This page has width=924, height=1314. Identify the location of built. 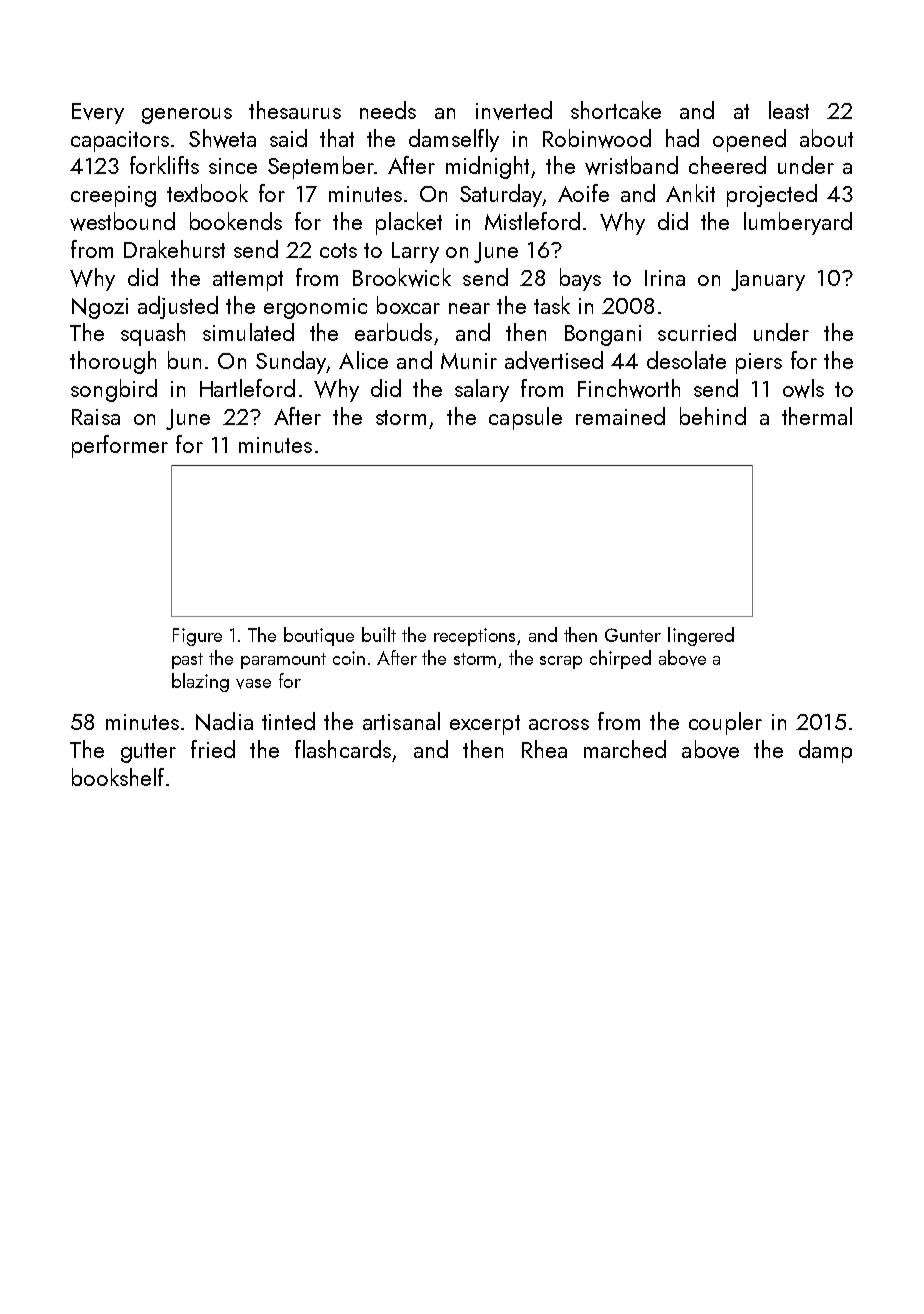
(379, 634).
